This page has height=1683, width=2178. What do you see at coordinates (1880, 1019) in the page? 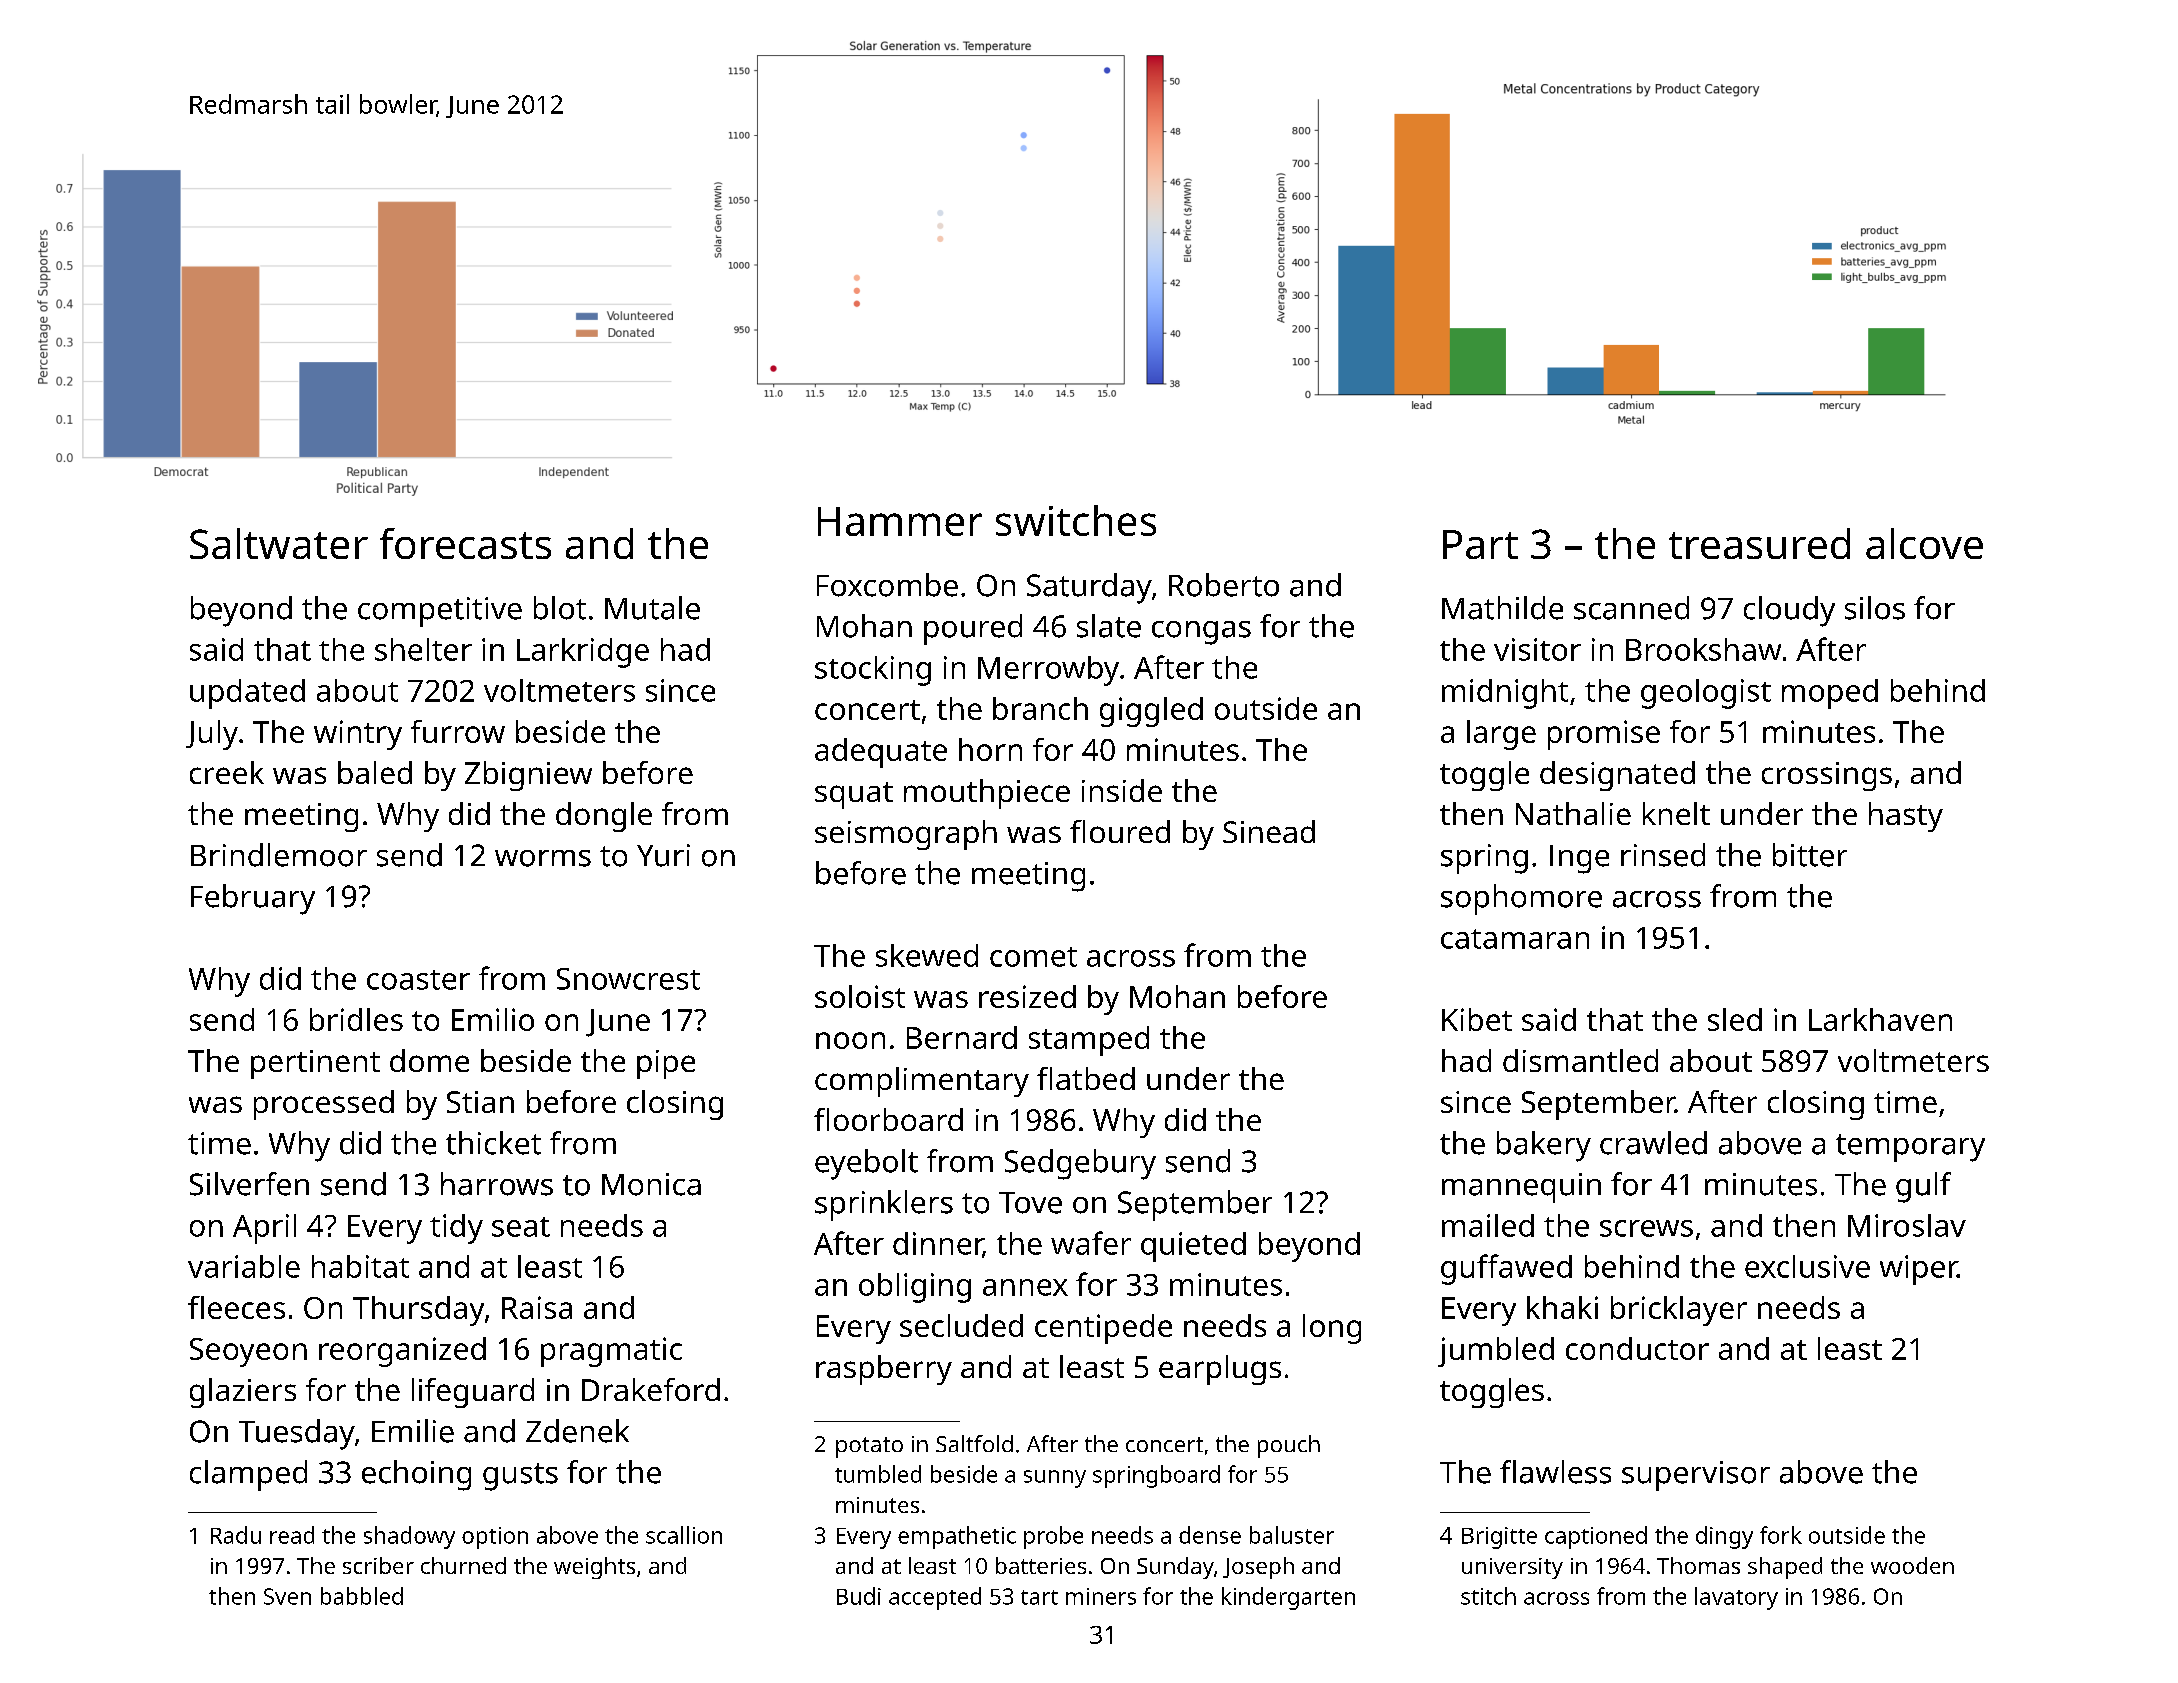
I see `Larkhaven` at bounding box center [1880, 1019].
